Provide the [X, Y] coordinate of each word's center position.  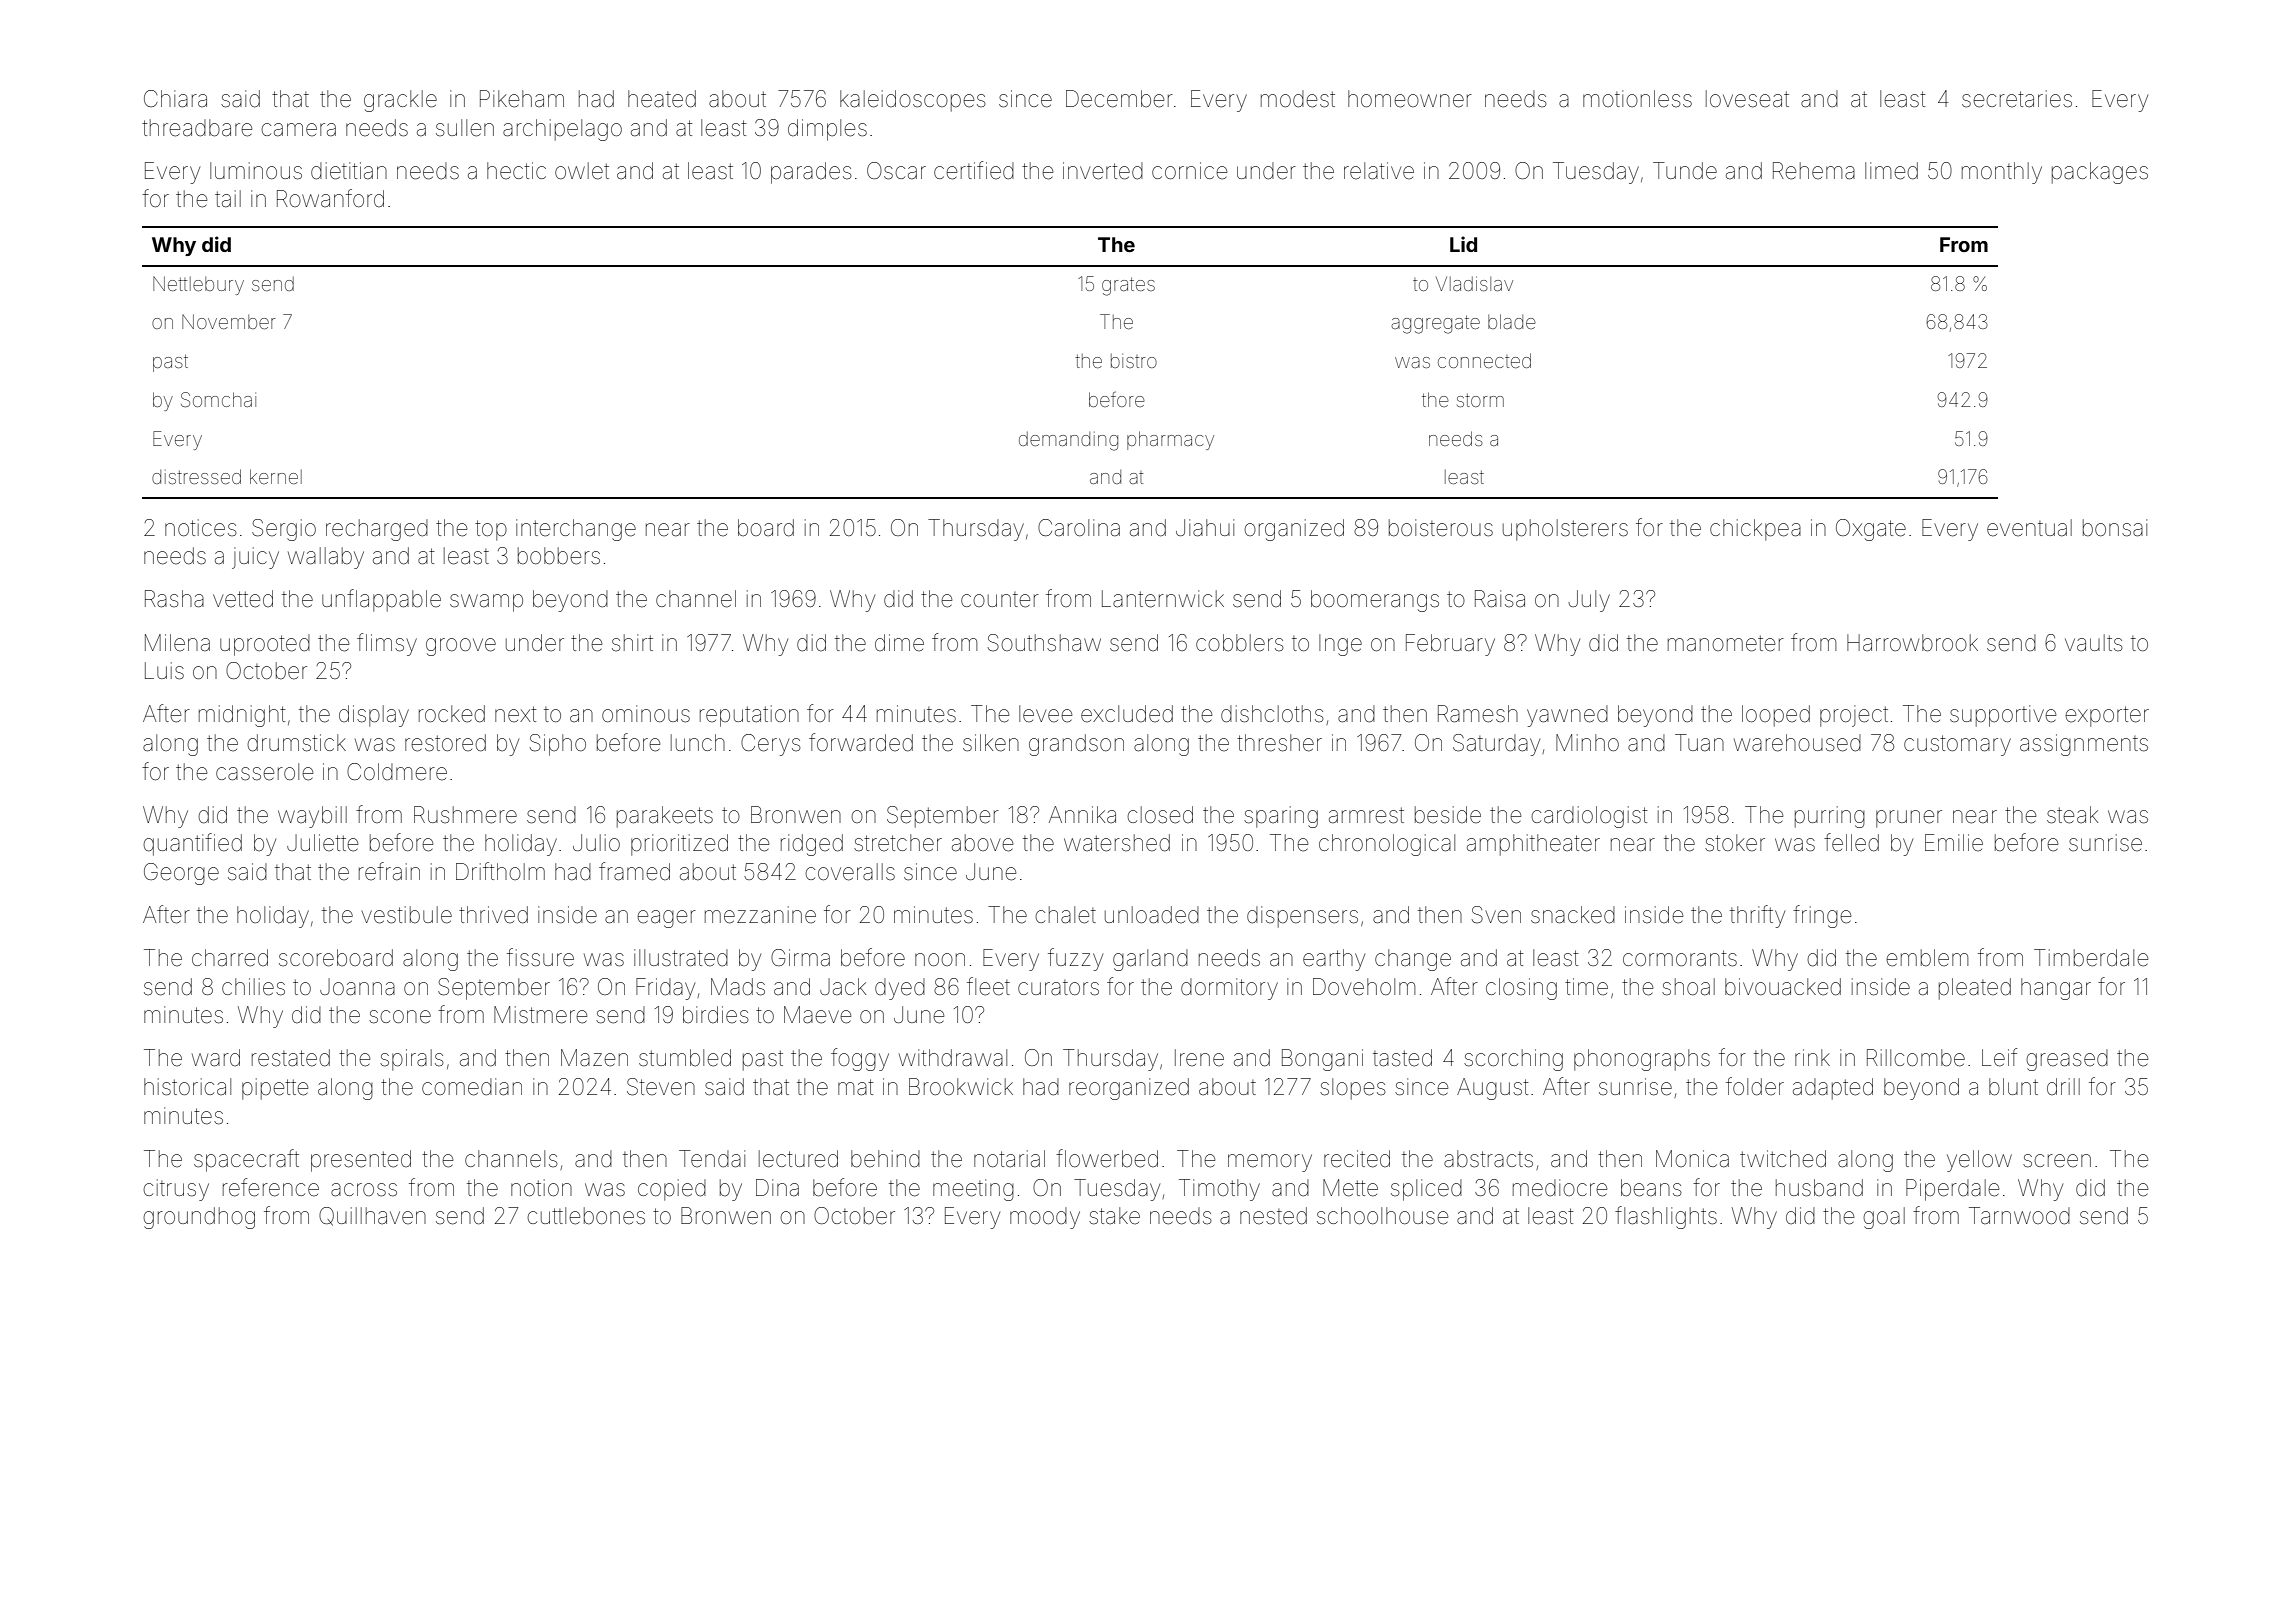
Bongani [1322, 1060]
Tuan [1699, 743]
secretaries [2017, 99]
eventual [2029, 528]
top [491, 530]
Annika [1082, 814]
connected [1484, 360]
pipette [275, 1089]
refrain [389, 871]
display [374, 716]
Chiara [175, 99]
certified [974, 170]
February [1450, 645]
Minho [1587, 742]
